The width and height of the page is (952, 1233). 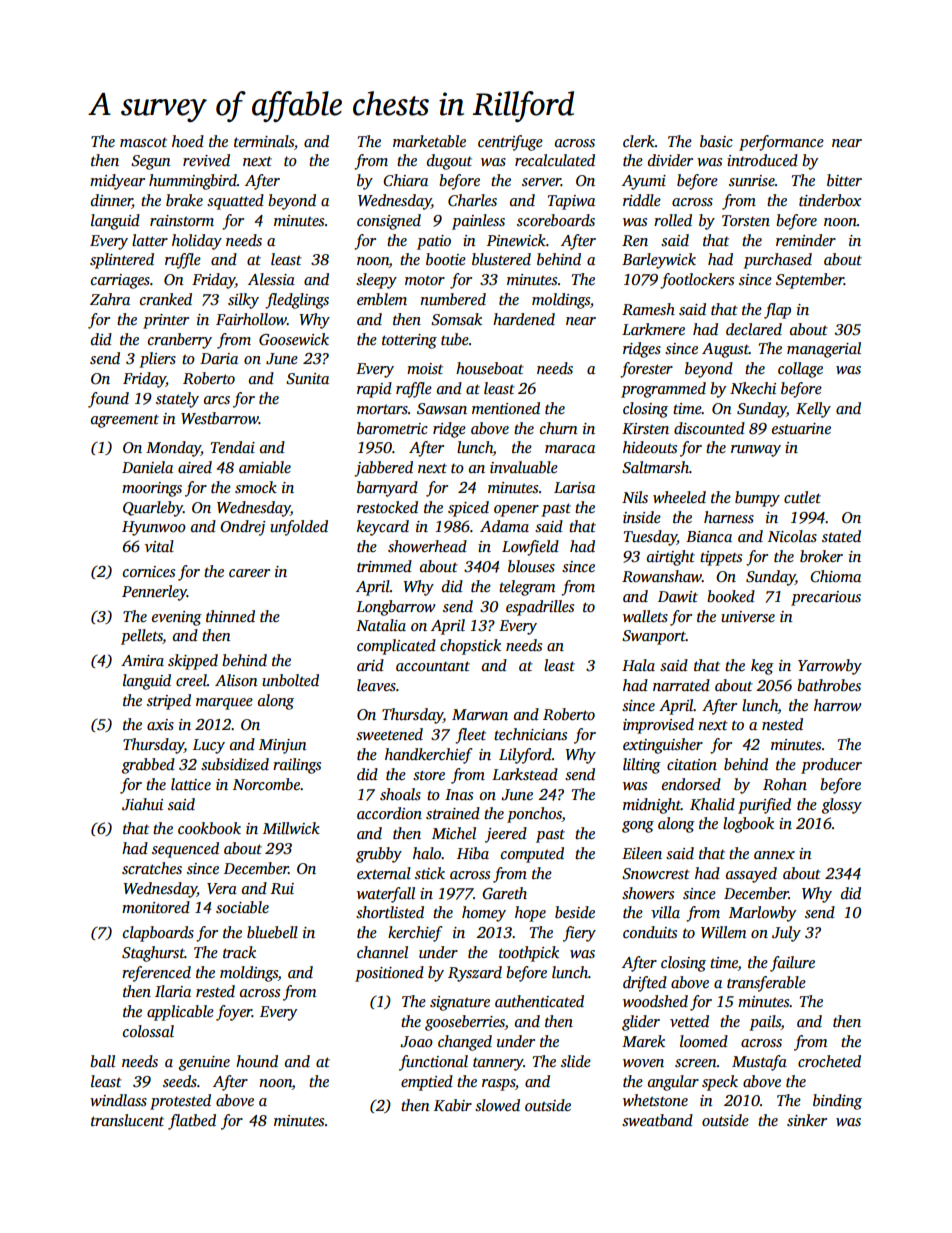 What do you see at coordinates (510, 143) in the page?
I see `centrifuge` at bounding box center [510, 143].
